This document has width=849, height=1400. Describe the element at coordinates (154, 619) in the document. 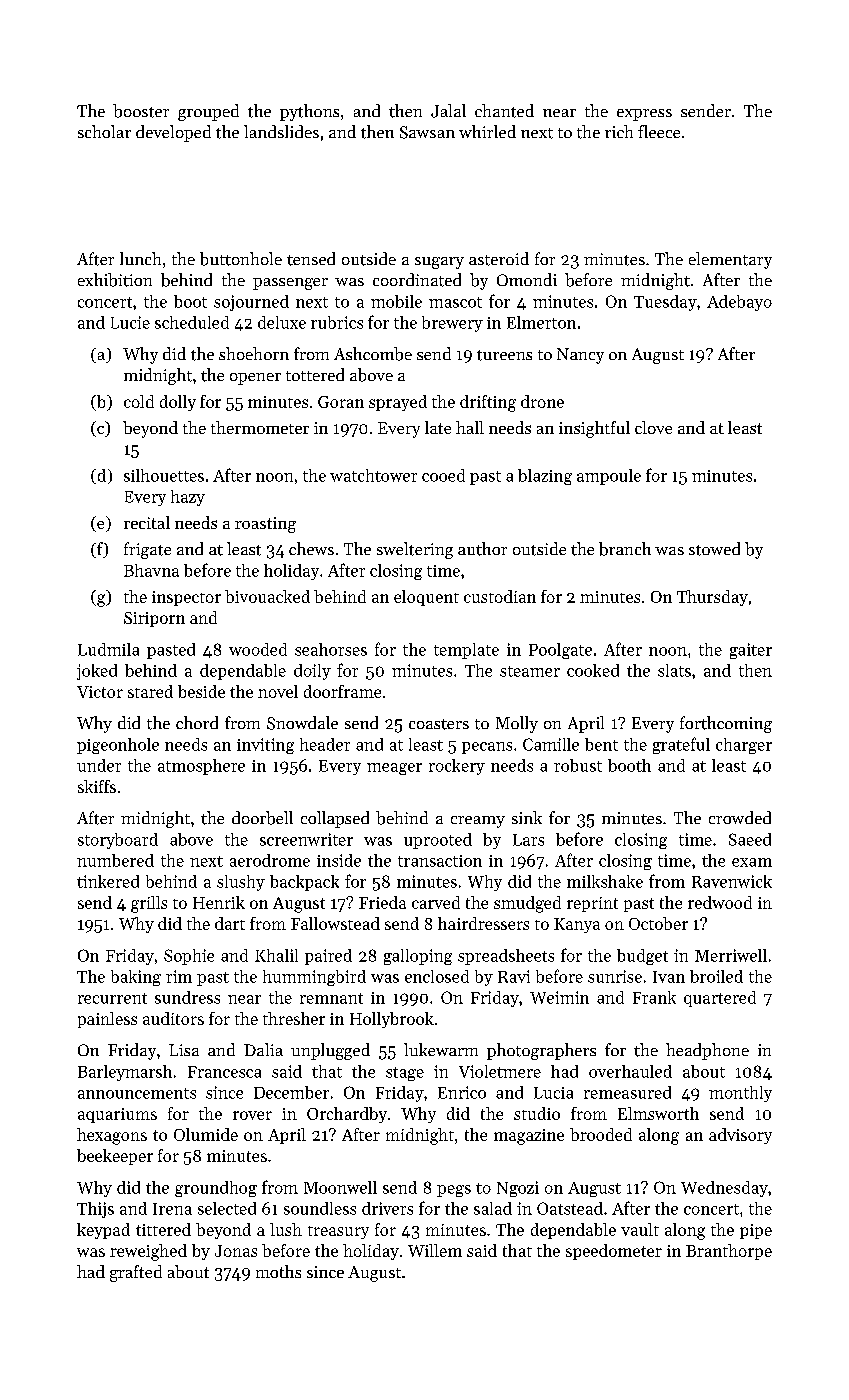

I see `Siriporn` at that location.
